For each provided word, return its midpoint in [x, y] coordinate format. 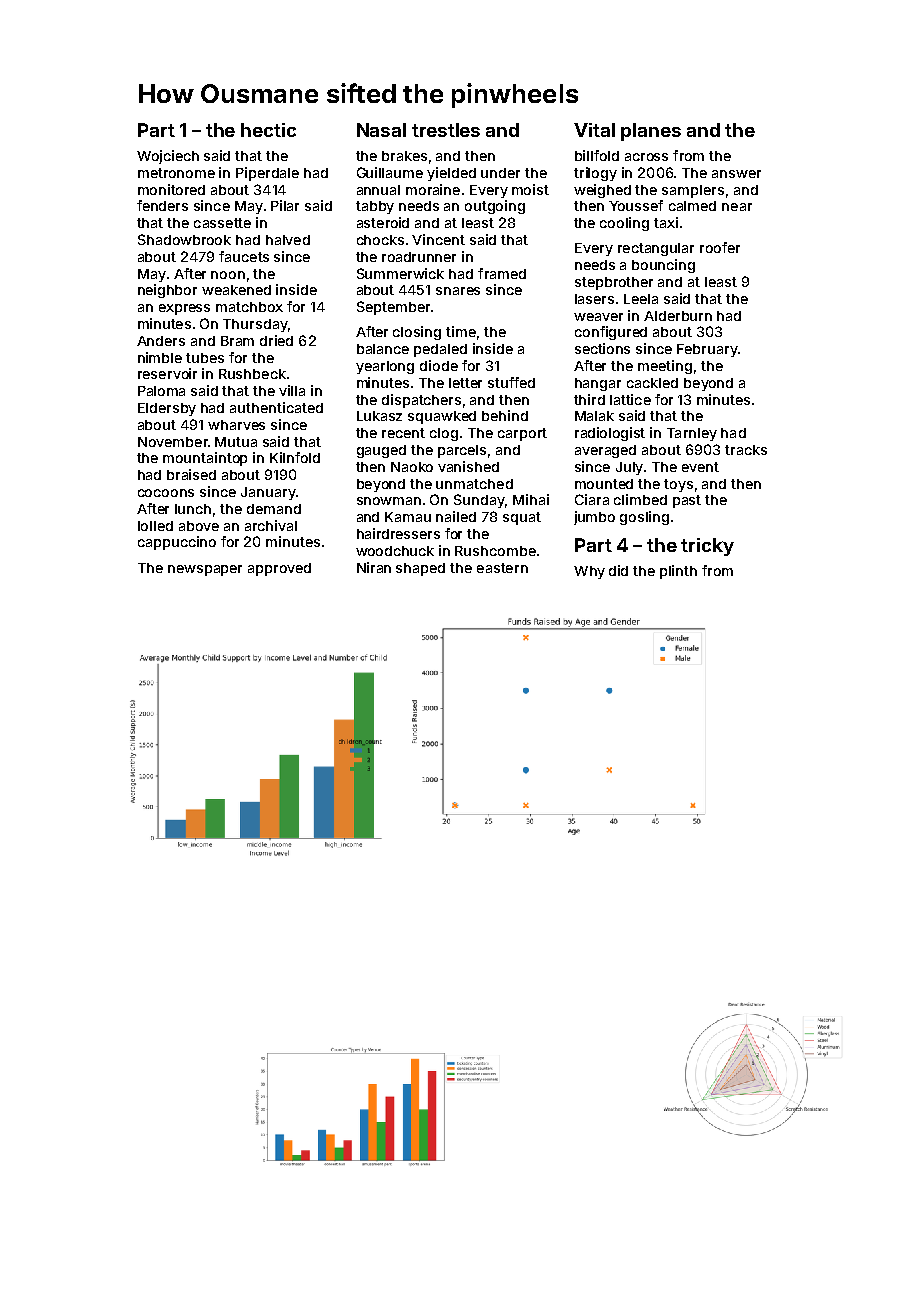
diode [439, 365]
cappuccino [177, 543]
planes [651, 132]
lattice [630, 399]
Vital [594, 130]
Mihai [531, 499]
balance [383, 349]
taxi [666, 222]
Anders [161, 341]
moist [530, 189]
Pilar [285, 205]
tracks [746, 450]
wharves [236, 425]
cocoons [166, 493]
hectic [268, 130]
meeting [665, 367]
